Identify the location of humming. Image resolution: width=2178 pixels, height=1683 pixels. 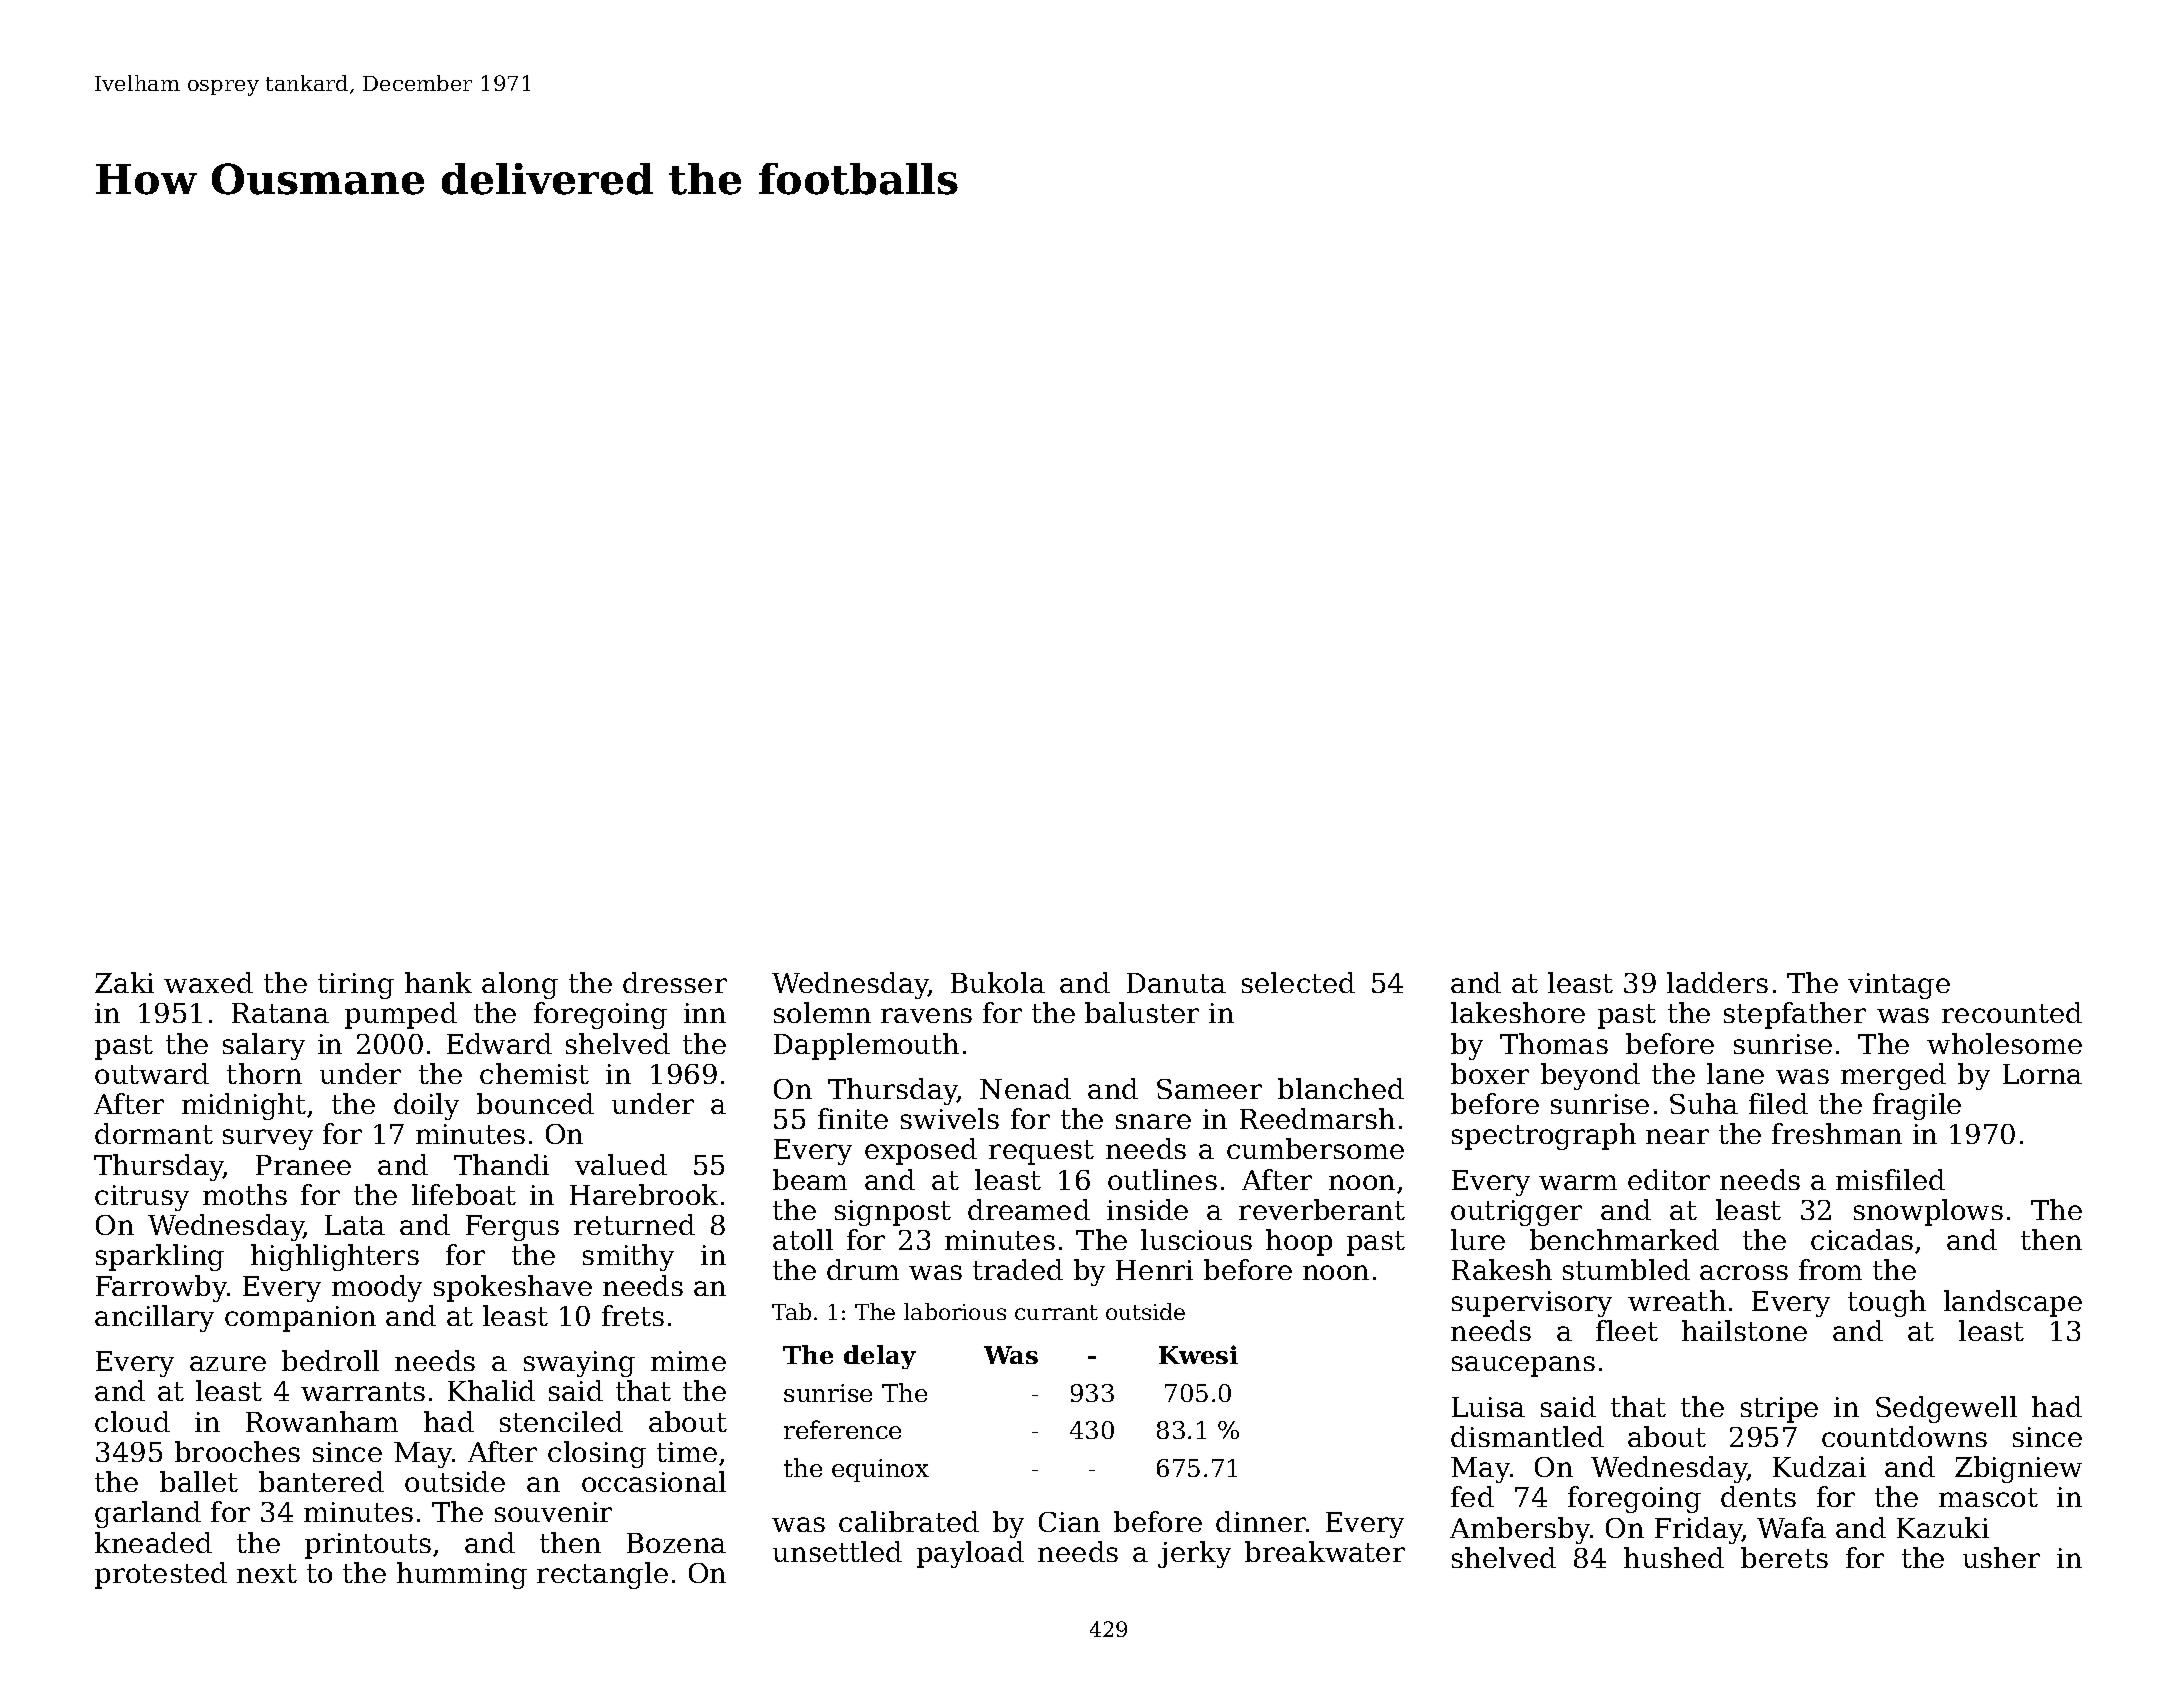
(462, 1575).
